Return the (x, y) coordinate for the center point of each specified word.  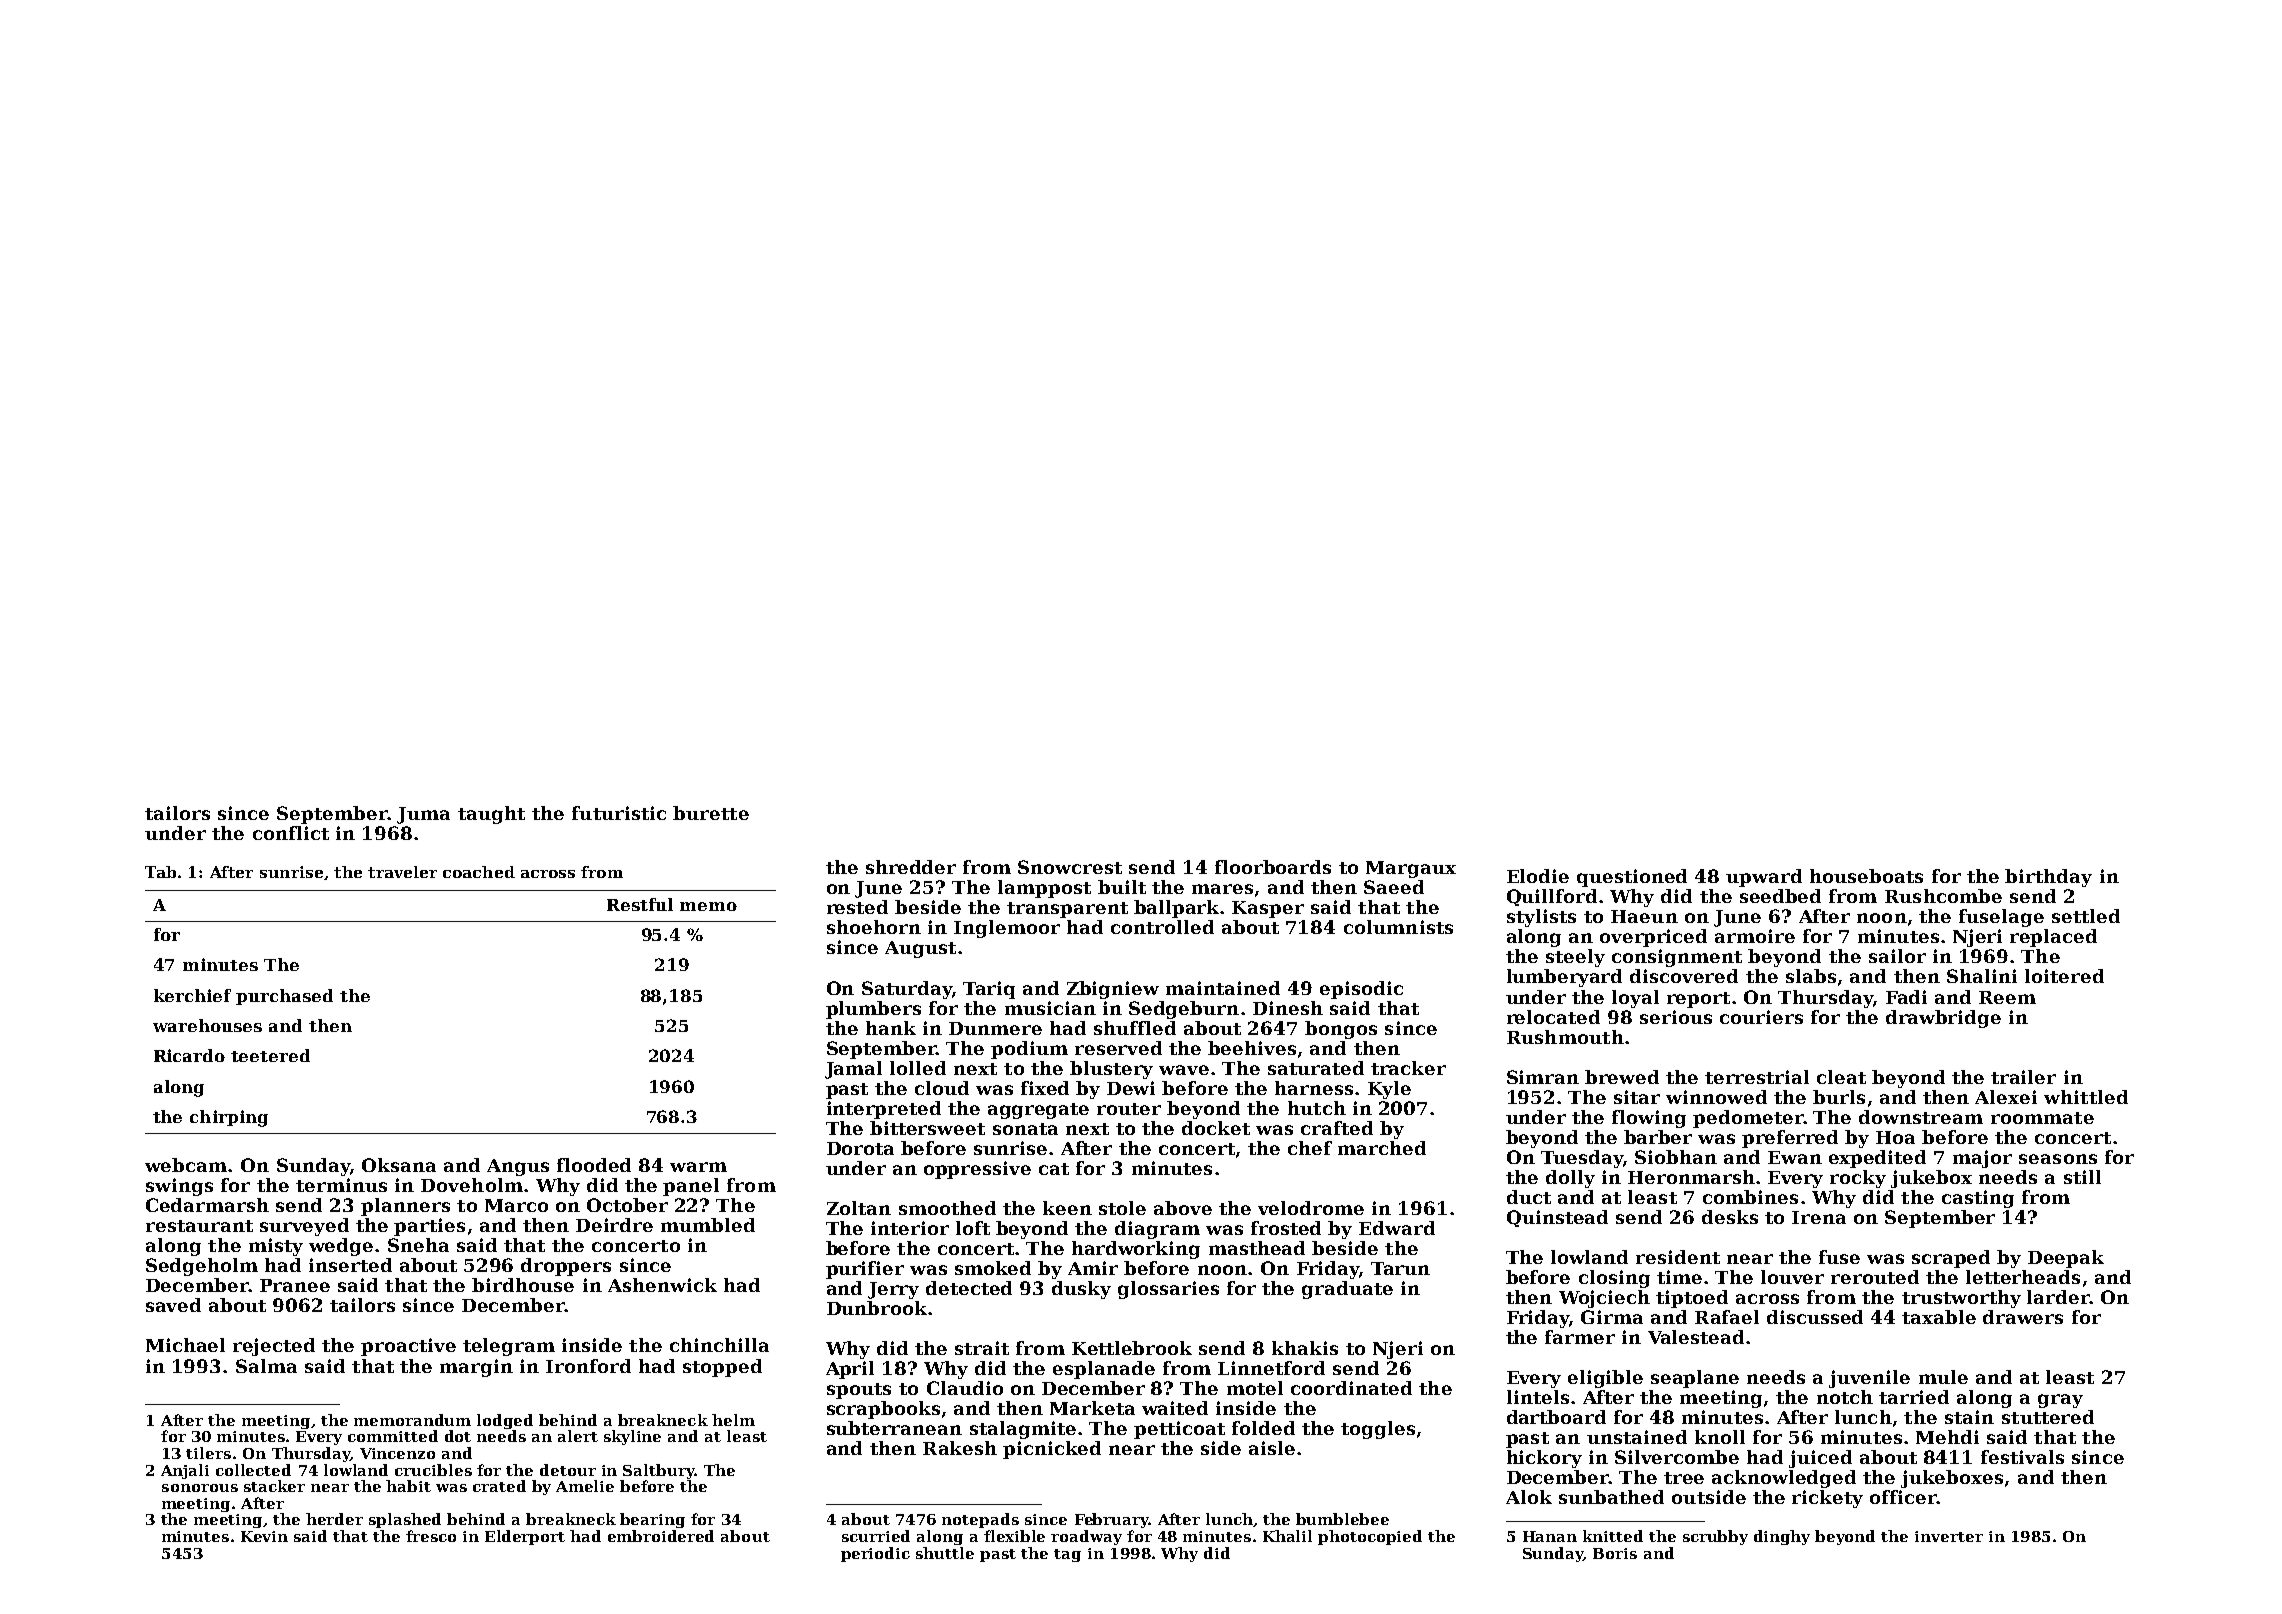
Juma (423, 815)
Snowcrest (1070, 867)
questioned (1632, 878)
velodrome (1311, 1208)
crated (499, 1486)
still (2082, 1177)
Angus (518, 1167)
